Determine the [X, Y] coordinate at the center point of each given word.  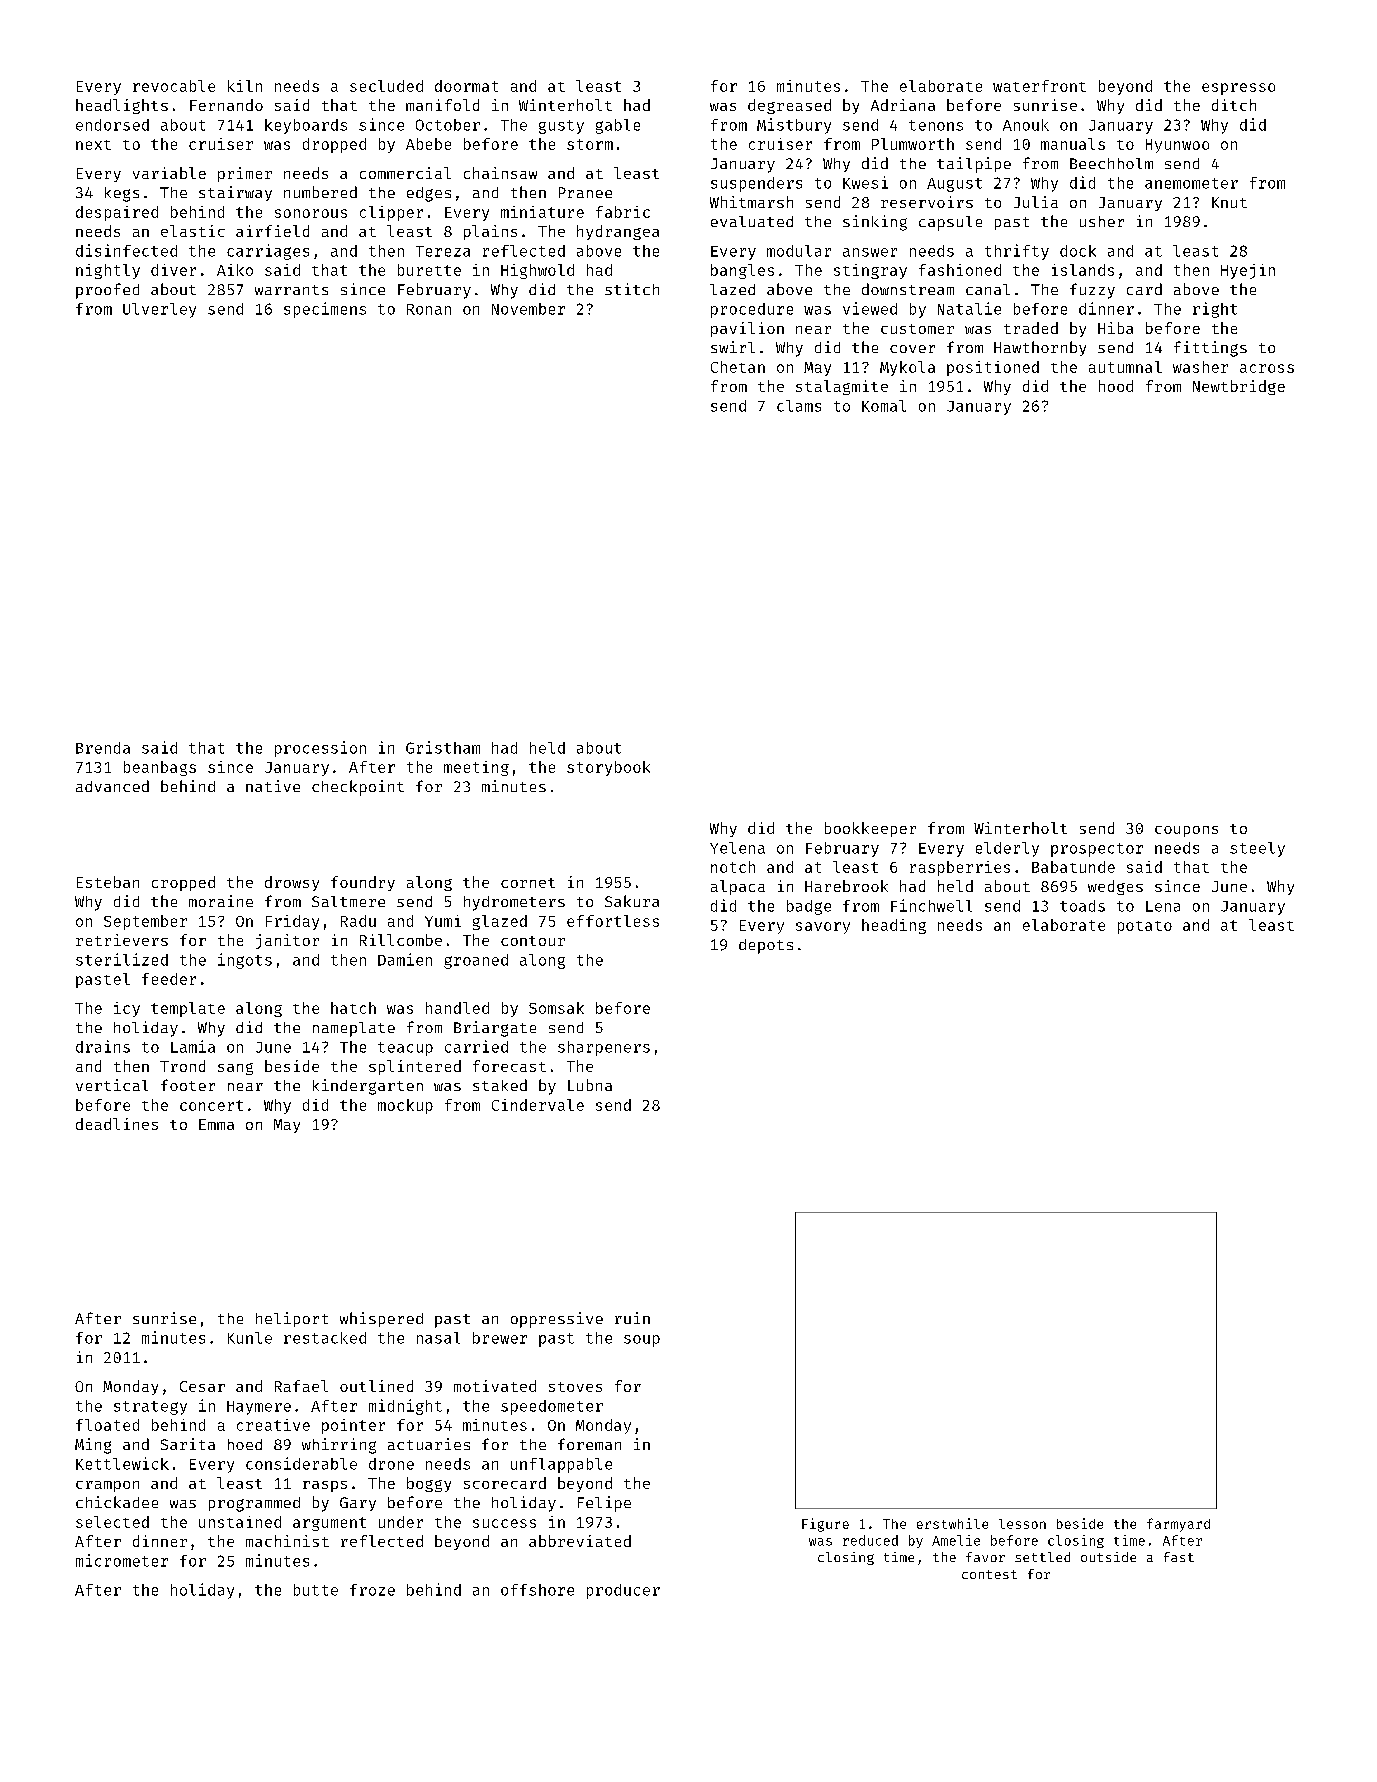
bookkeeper [870, 829]
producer [623, 1591]
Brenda [103, 748]
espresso [1238, 89]
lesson [1022, 1524]
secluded [386, 86]
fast [1179, 1557]
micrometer [122, 1560]
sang [235, 1069]
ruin [632, 1318]
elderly [1007, 849]
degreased [789, 106]
